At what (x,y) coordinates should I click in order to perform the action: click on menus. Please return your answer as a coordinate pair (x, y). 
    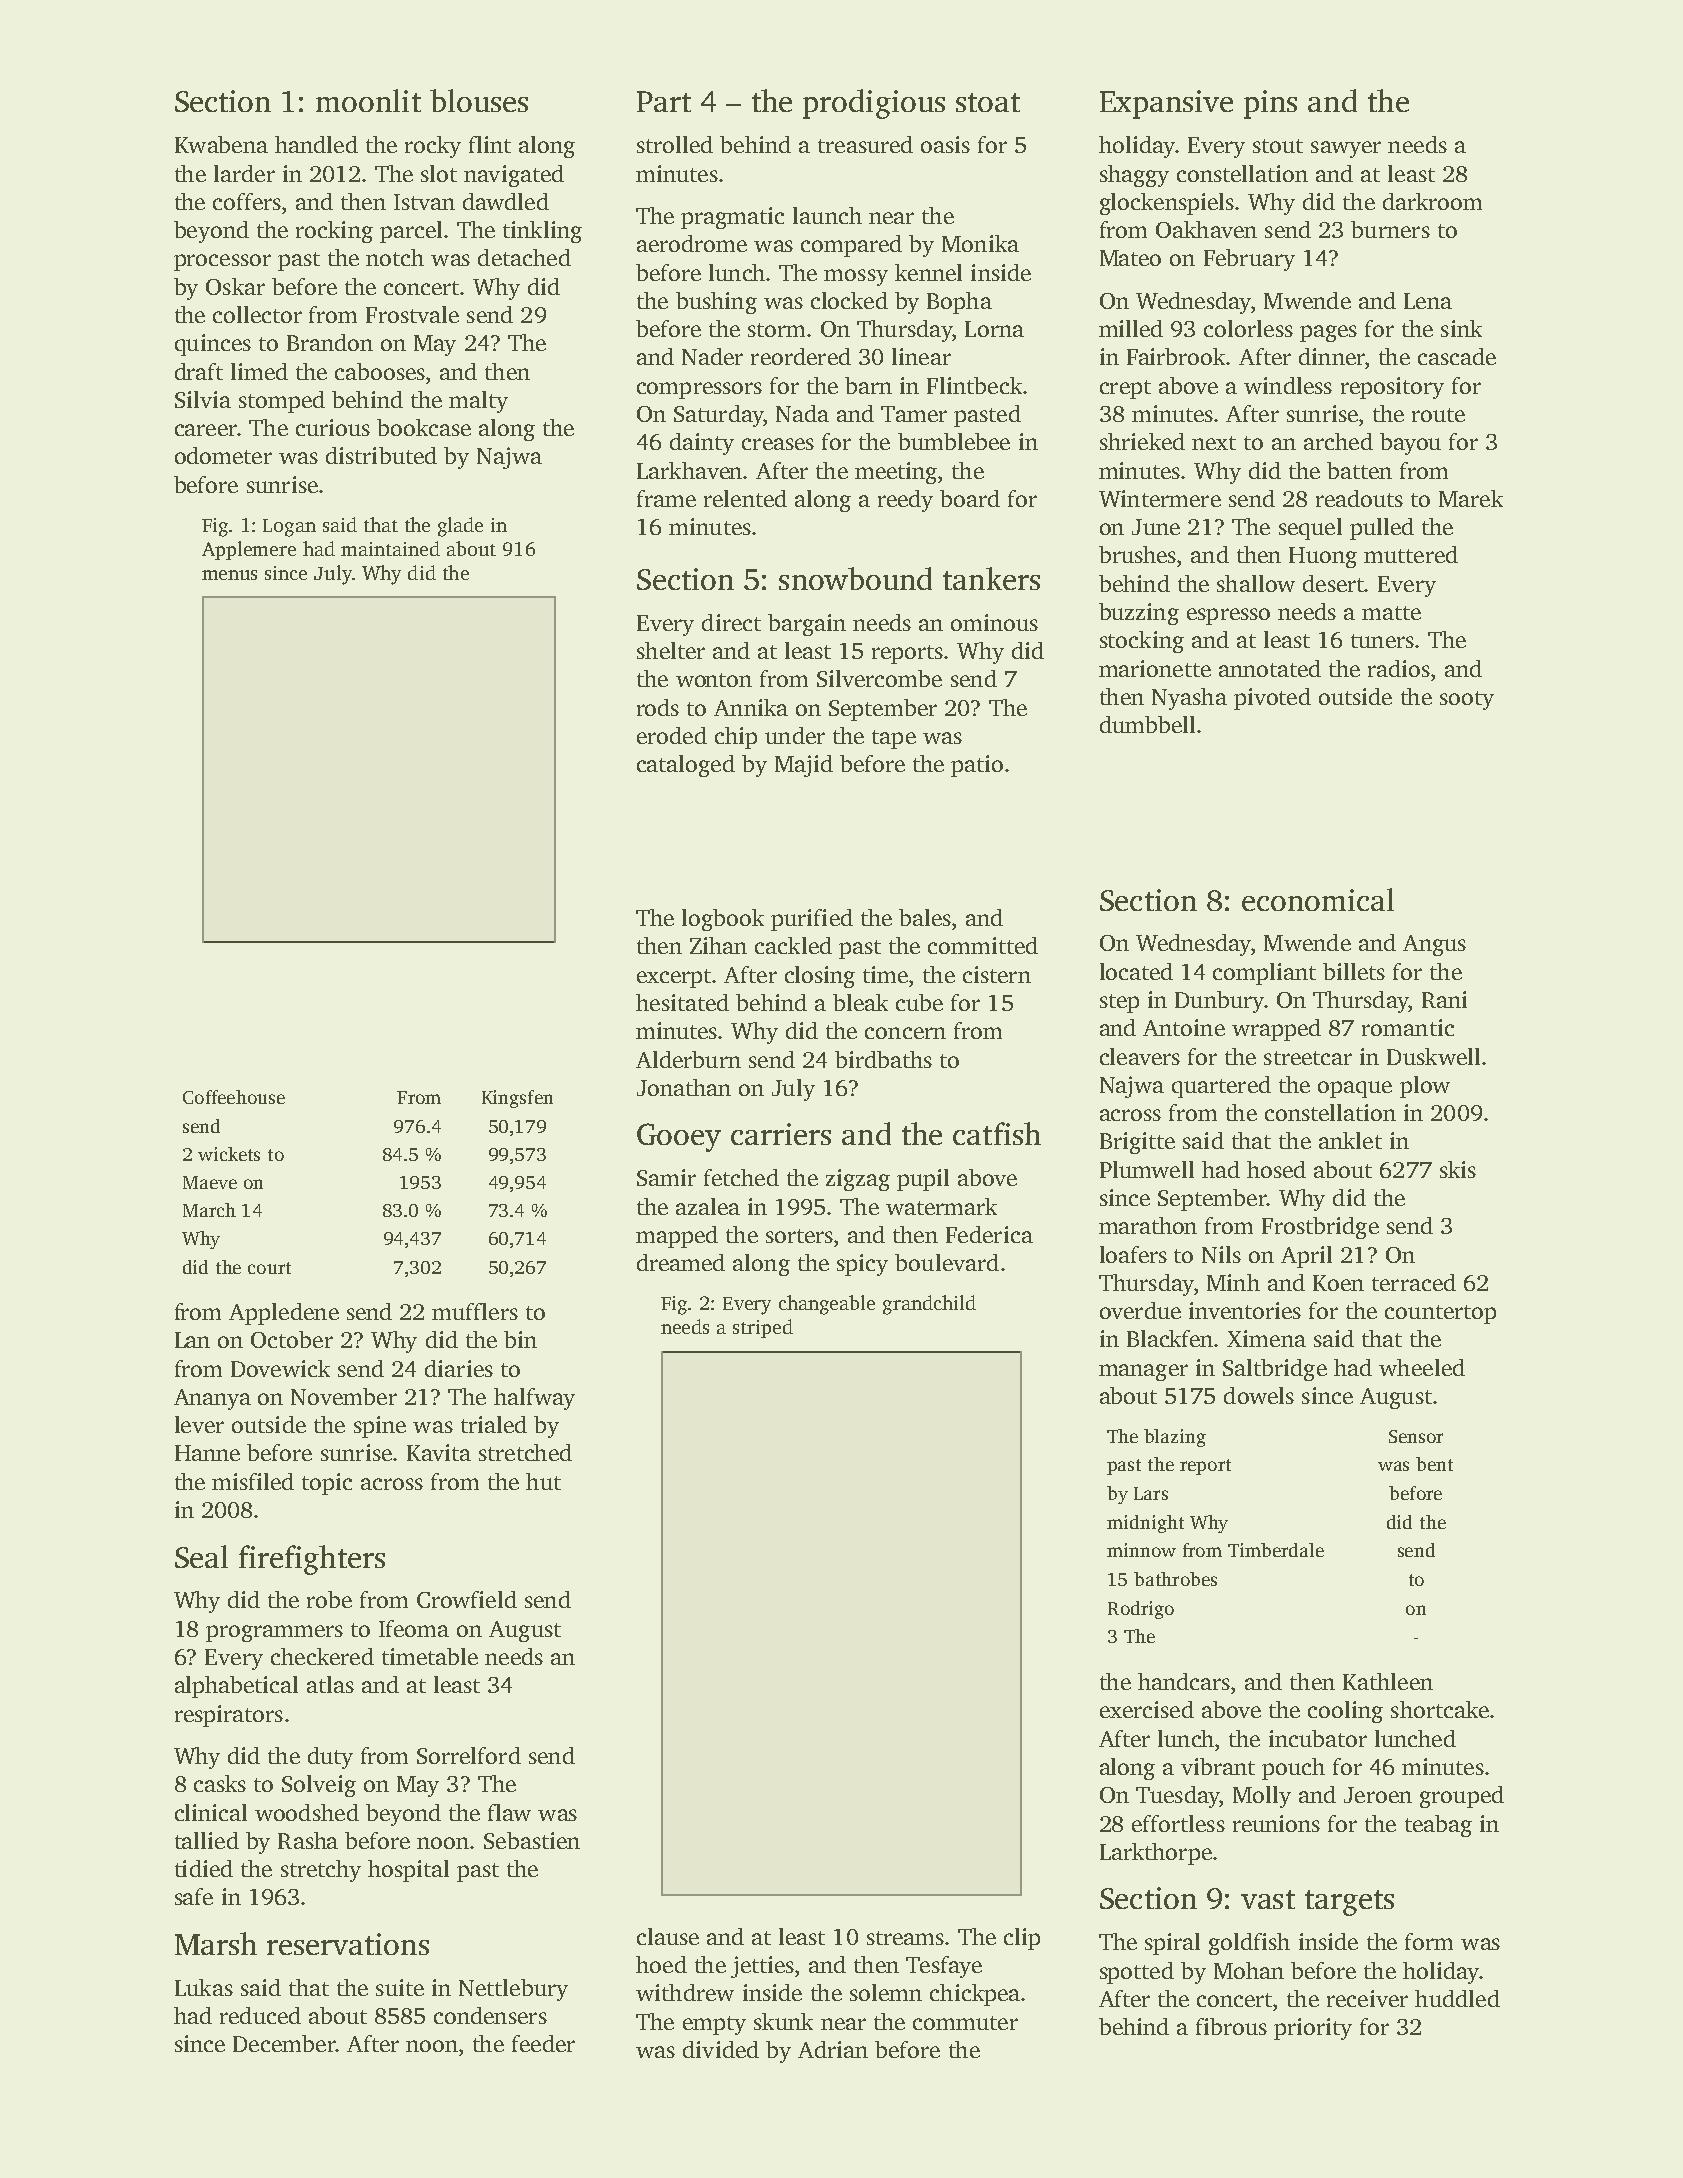
    Looking at the image, I should click on (229, 575).
